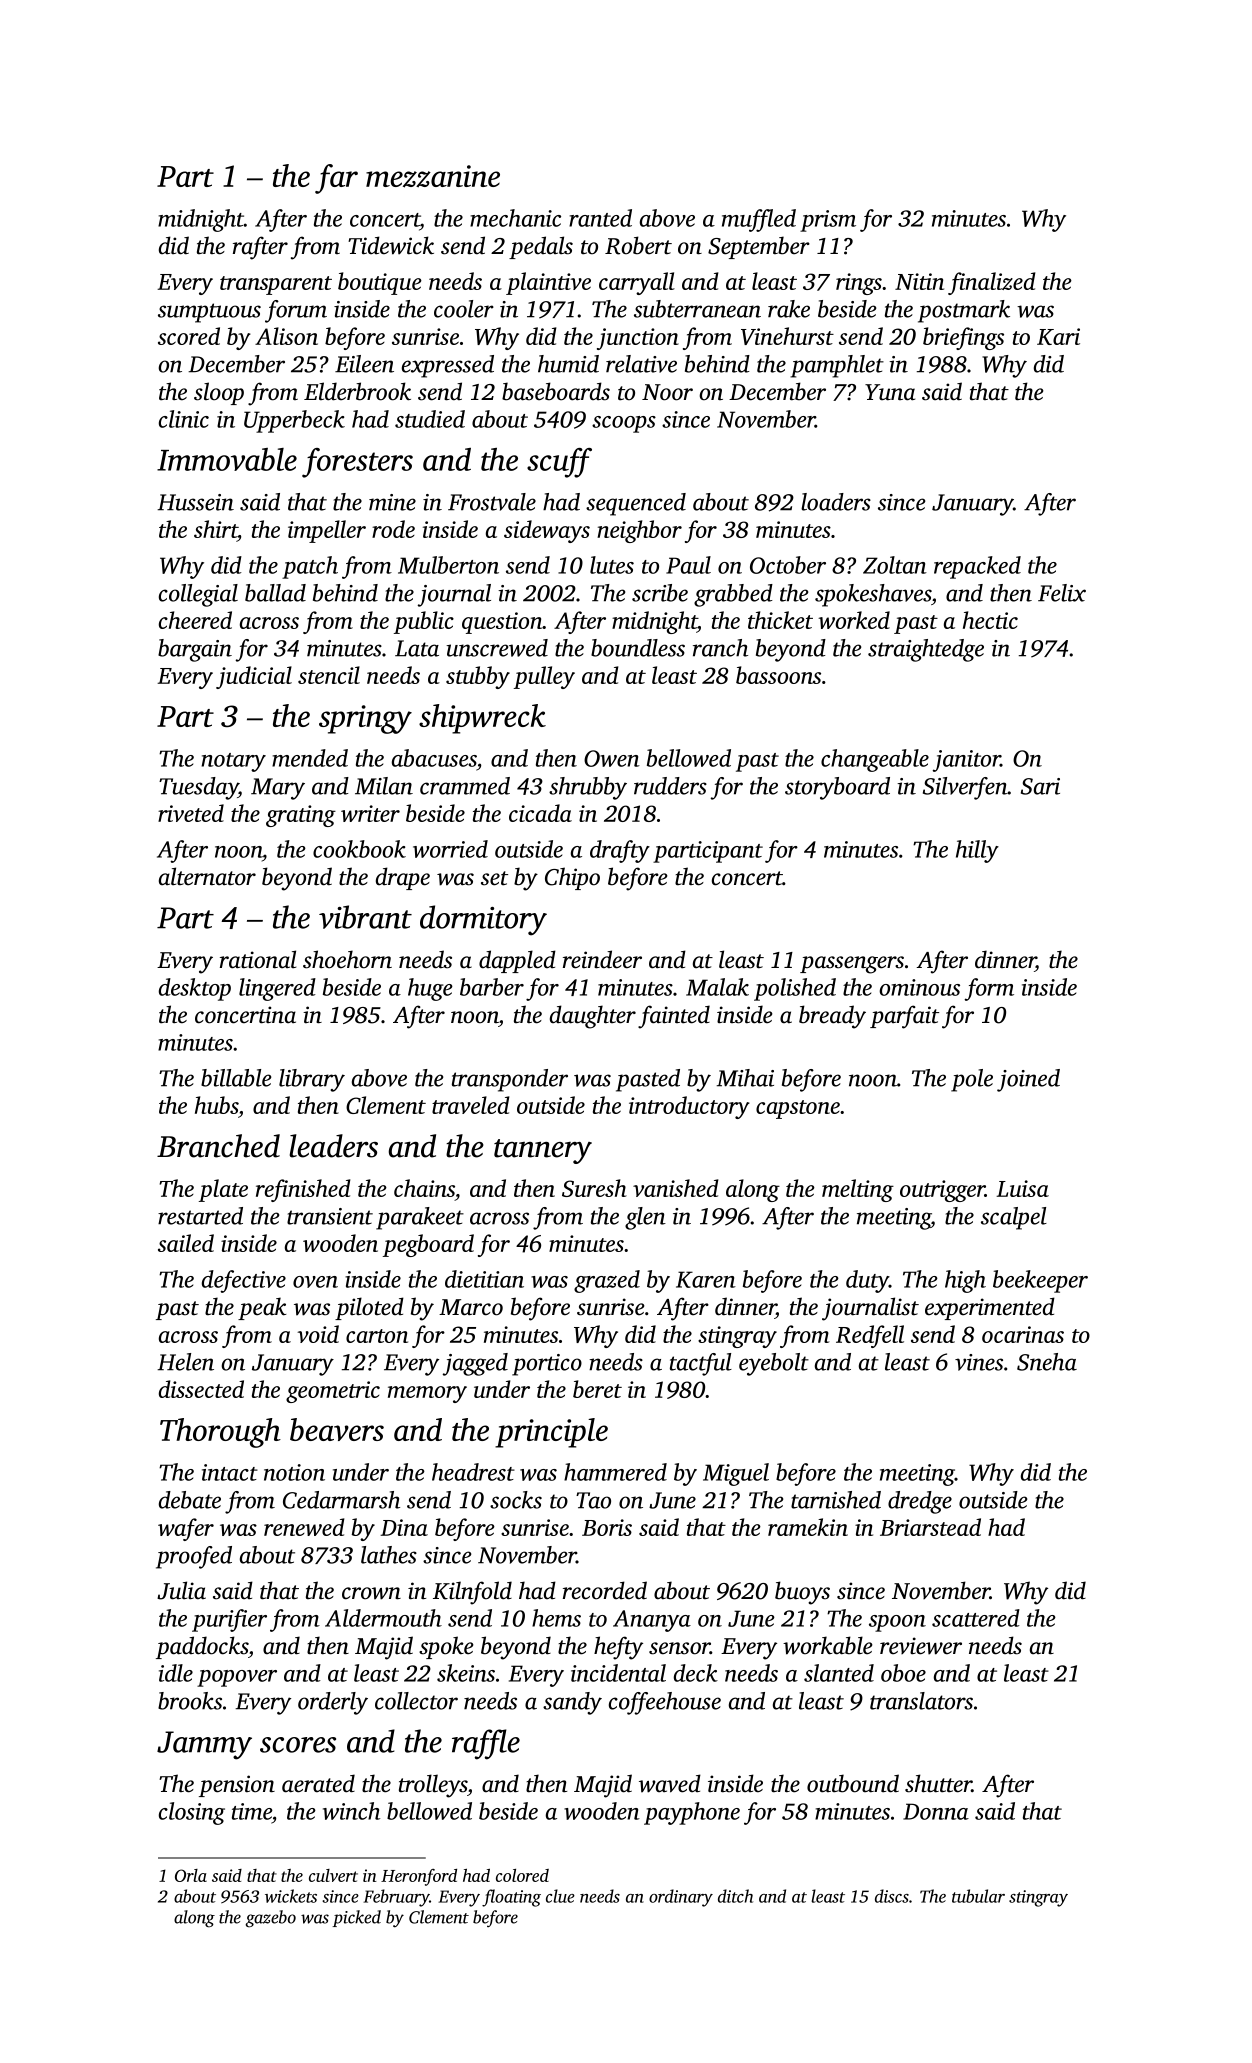 This screenshot has width=1252, height=2063. I want to click on scoops, so click(624, 424).
